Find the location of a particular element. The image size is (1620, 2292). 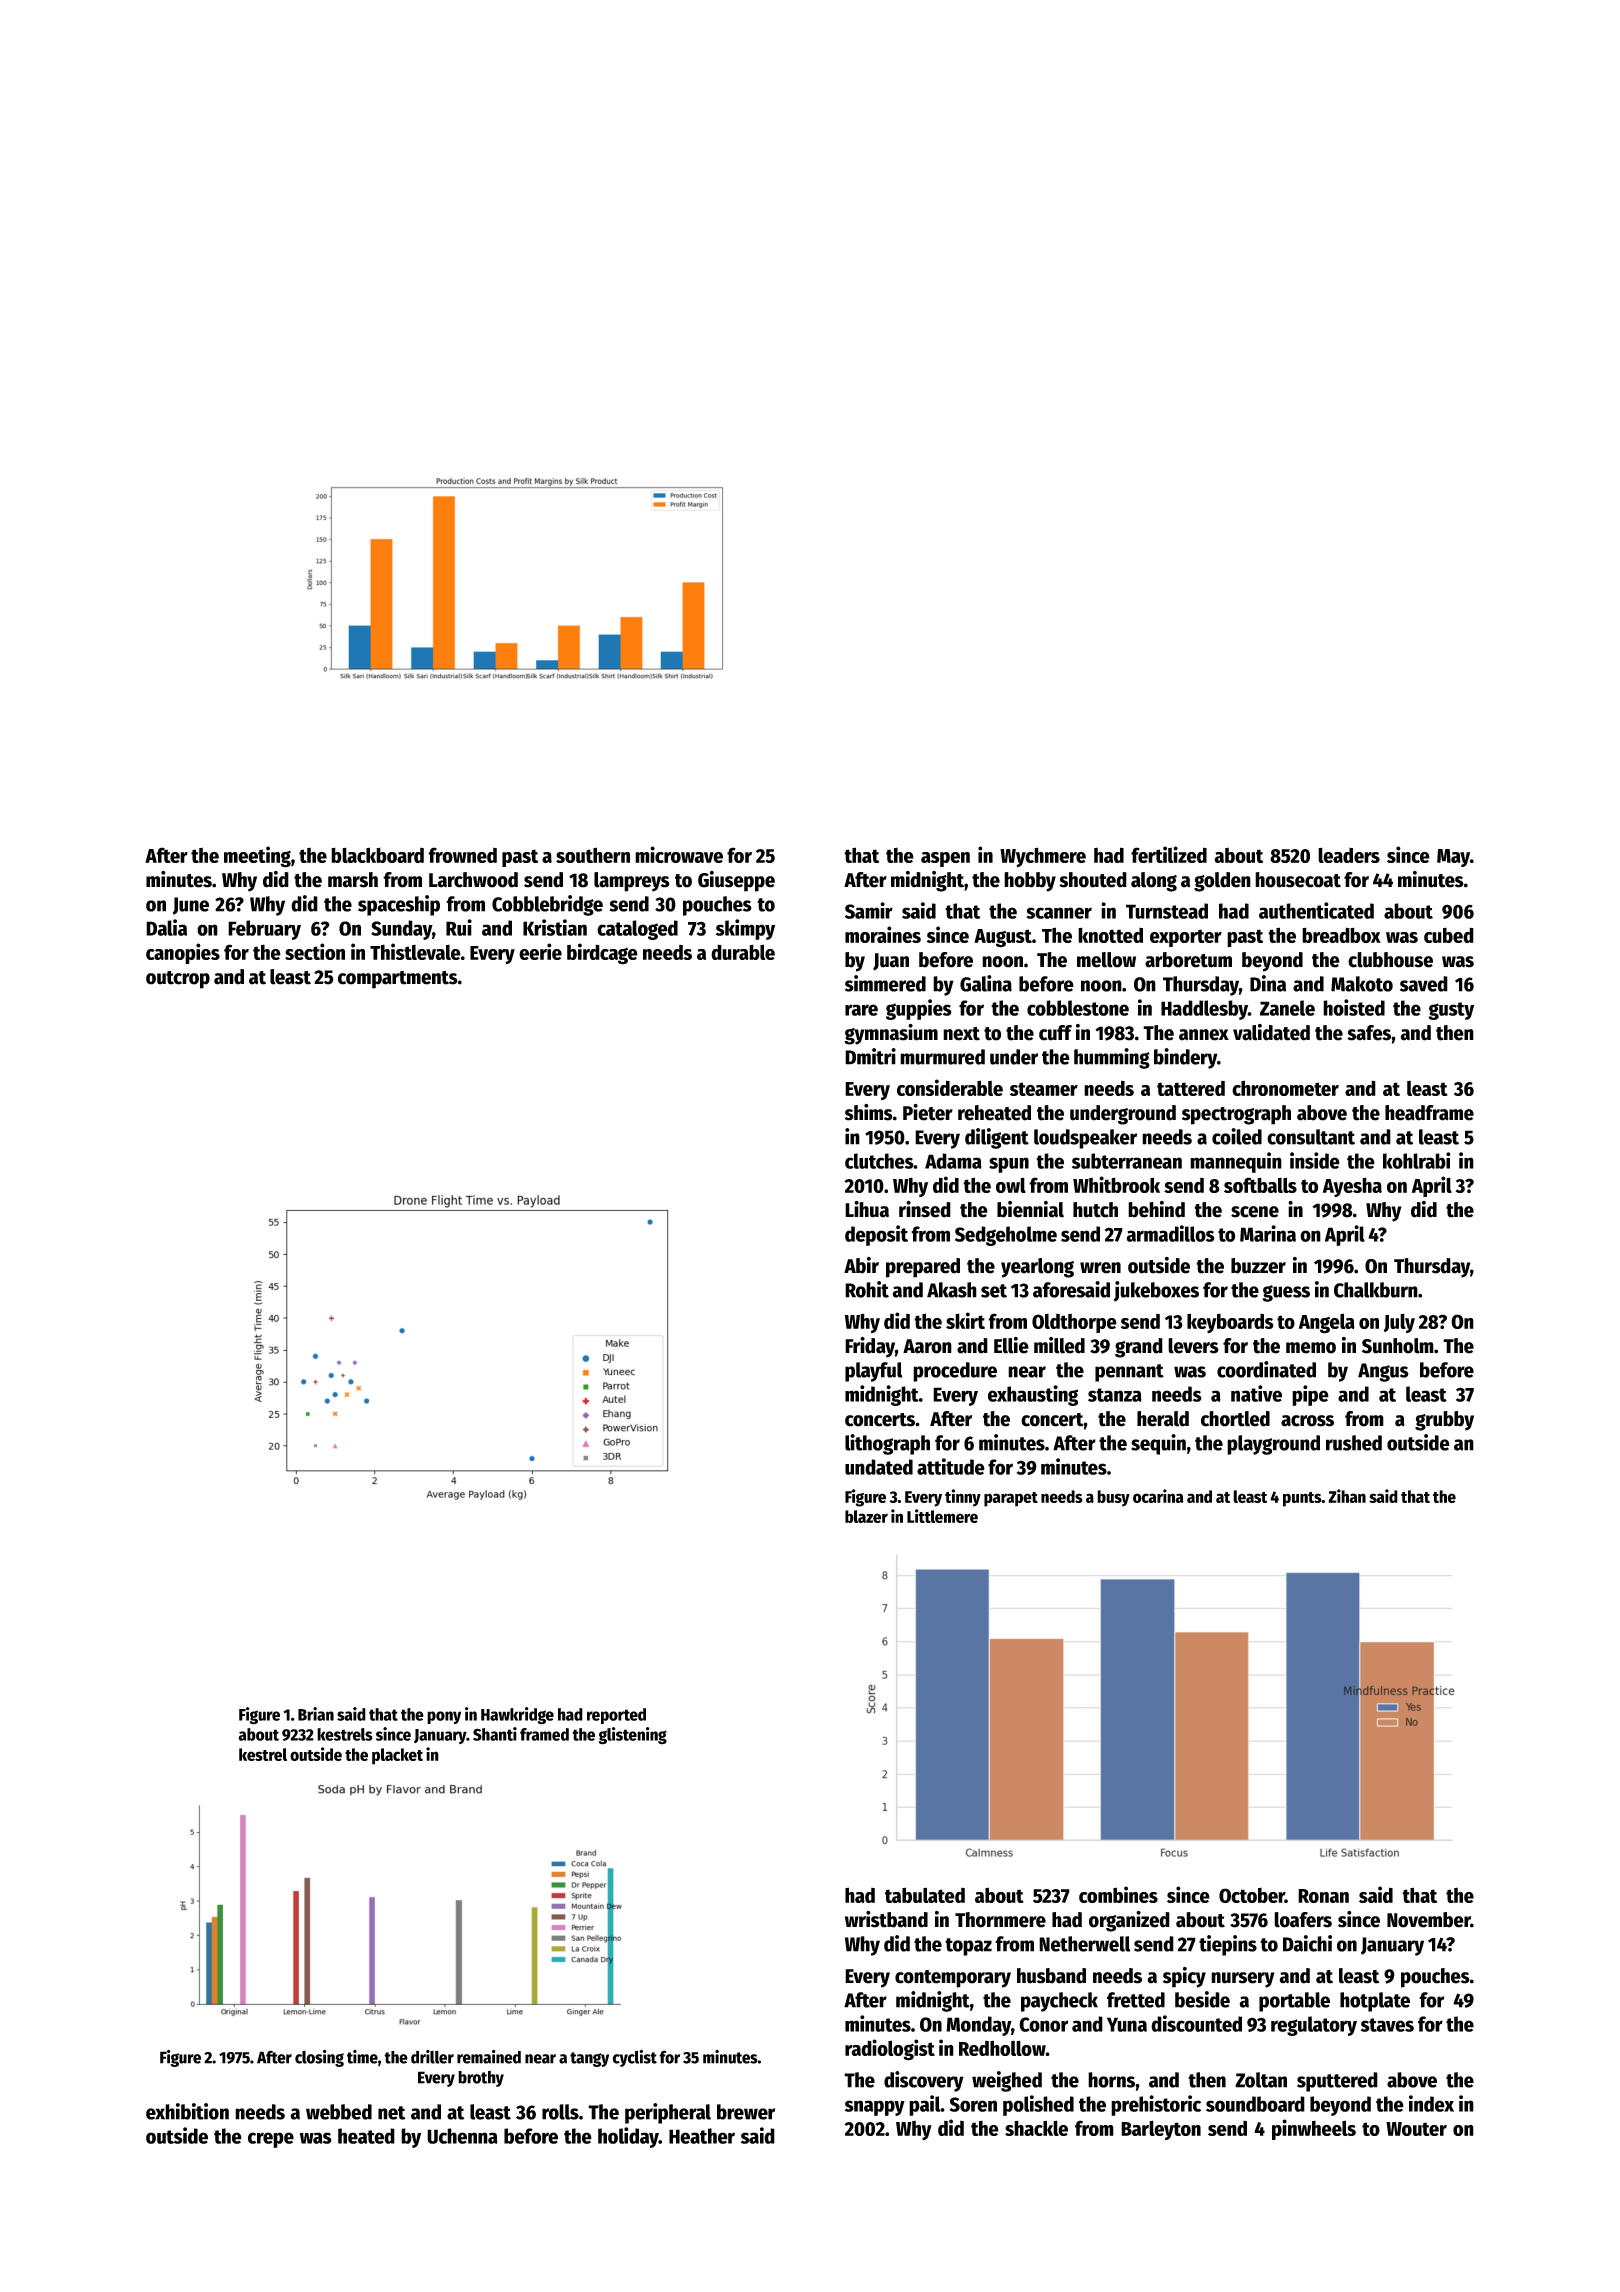

Abir is located at coordinates (861, 1265).
